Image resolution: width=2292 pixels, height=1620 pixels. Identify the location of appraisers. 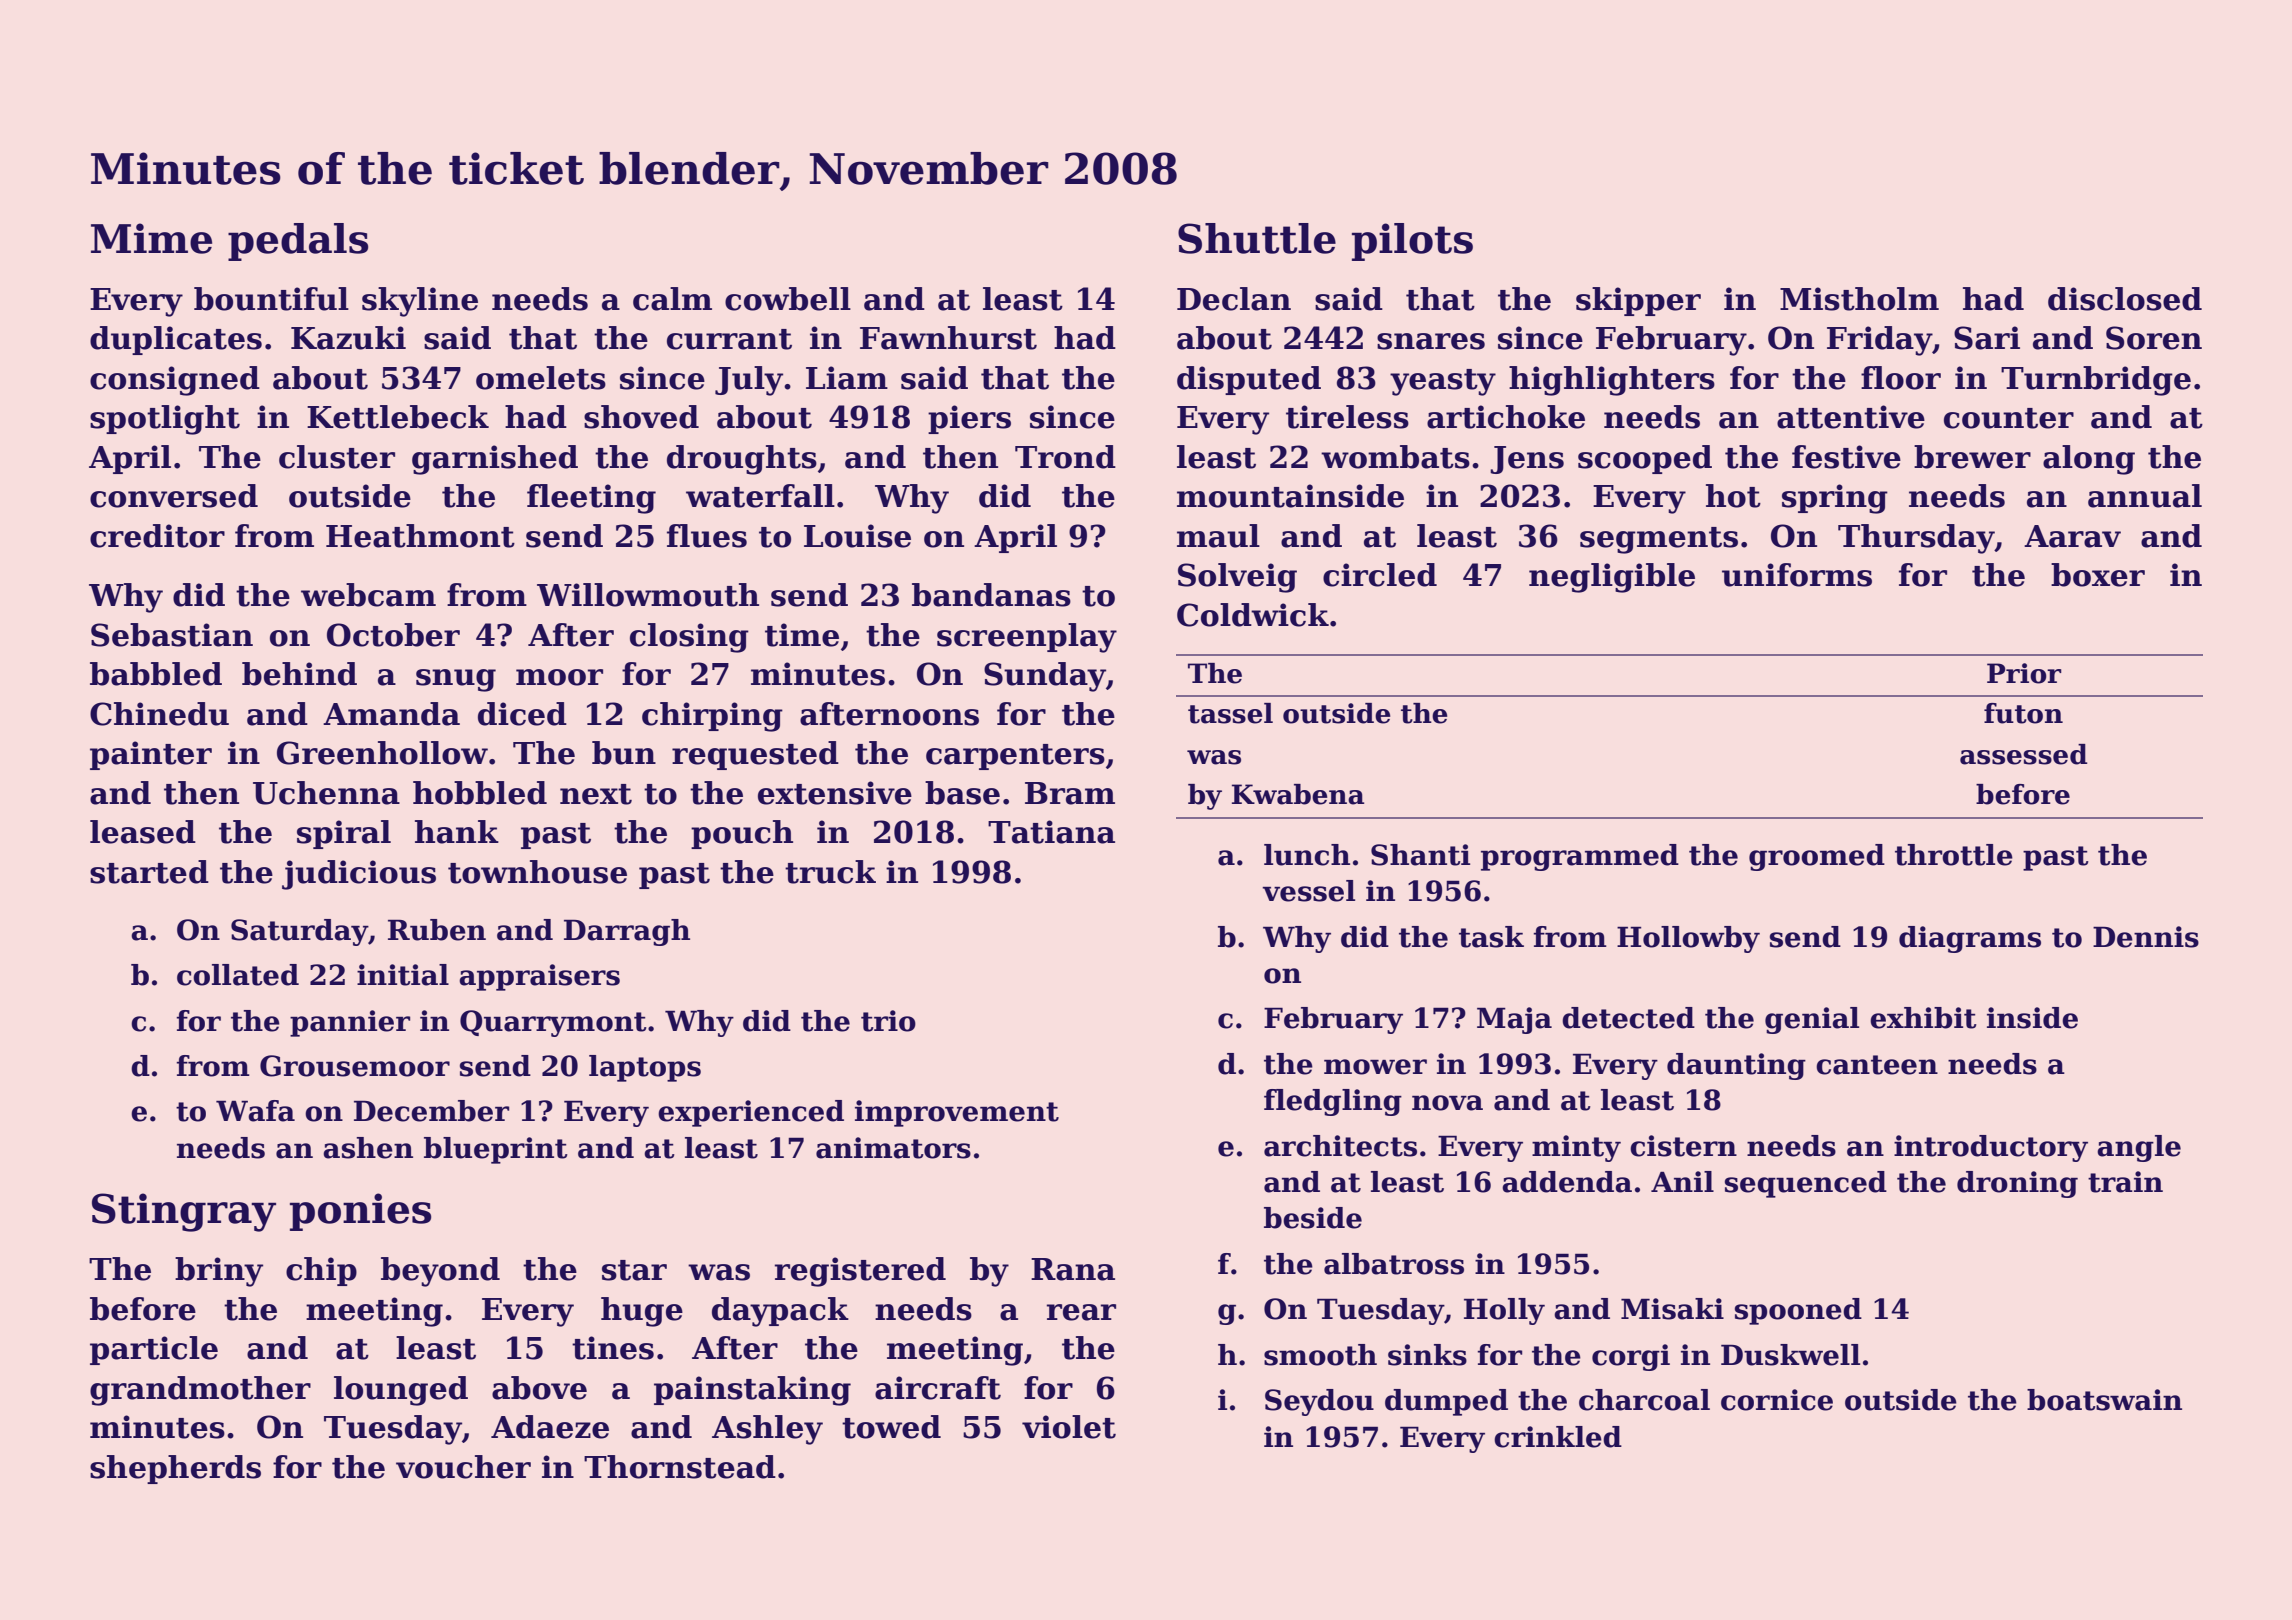
(539, 977).
